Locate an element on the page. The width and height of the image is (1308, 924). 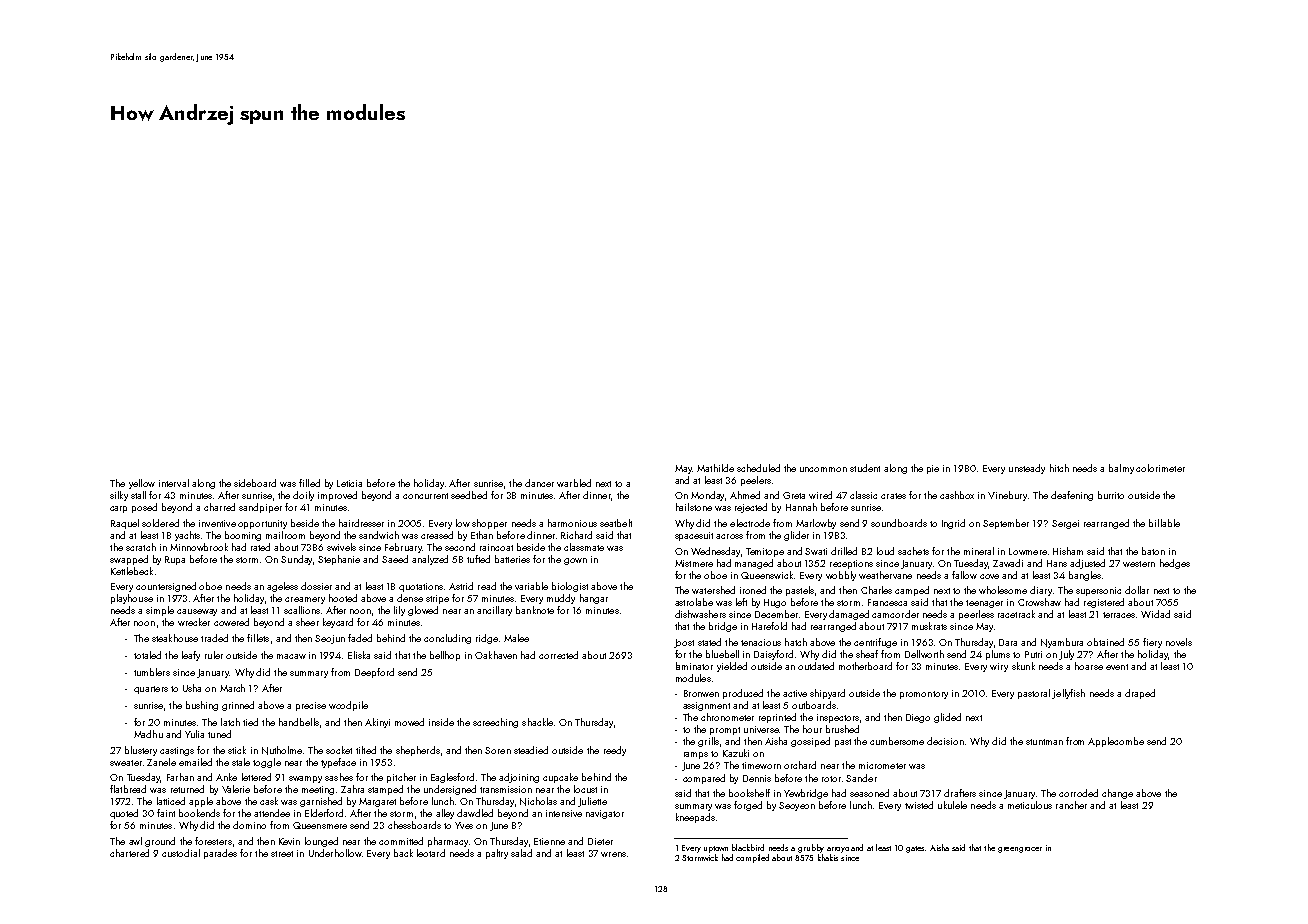
tied is located at coordinates (250, 722).
